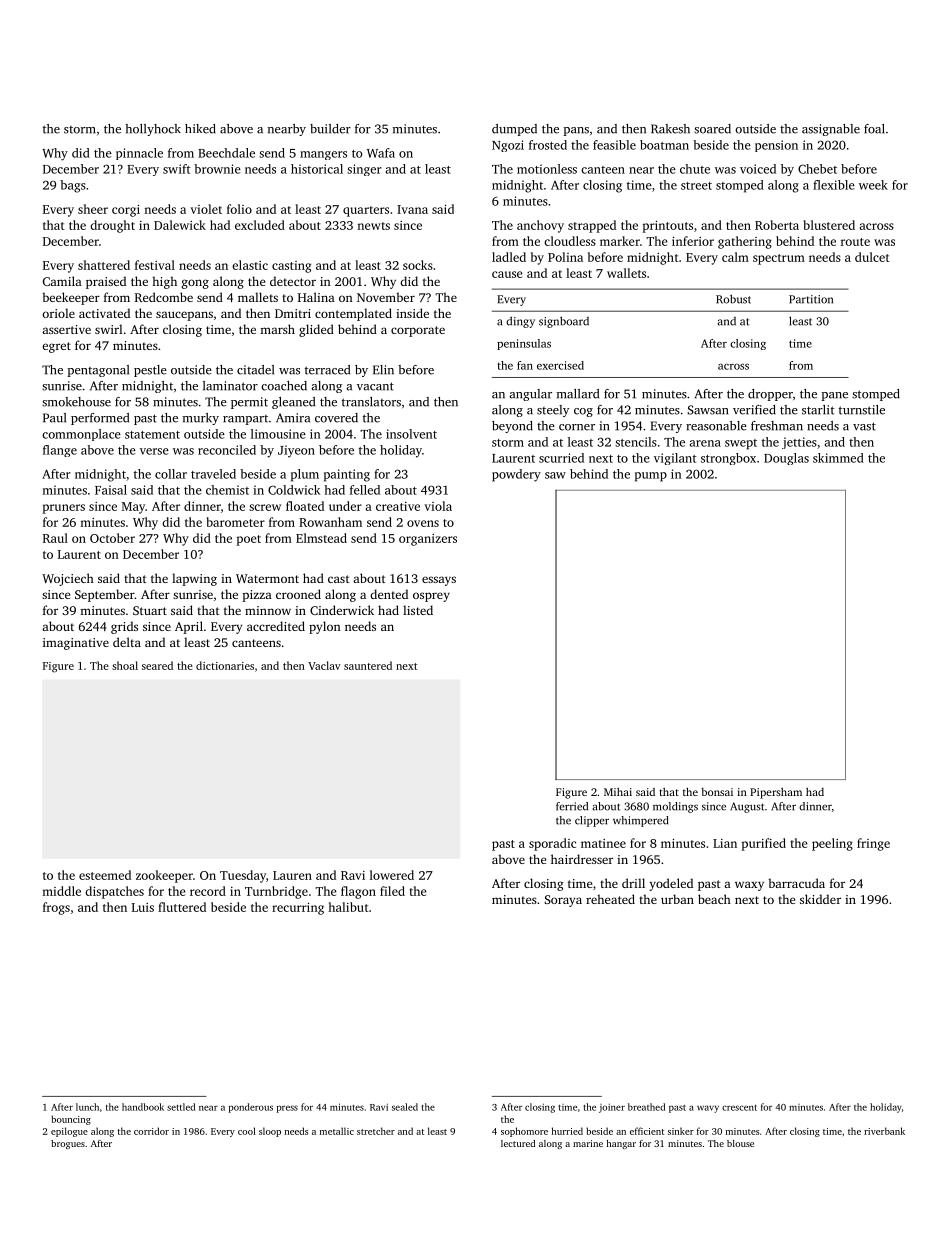 The image size is (952, 1233). Describe the element at coordinates (578, 394) in the screenshot. I see `mallard` at that location.
